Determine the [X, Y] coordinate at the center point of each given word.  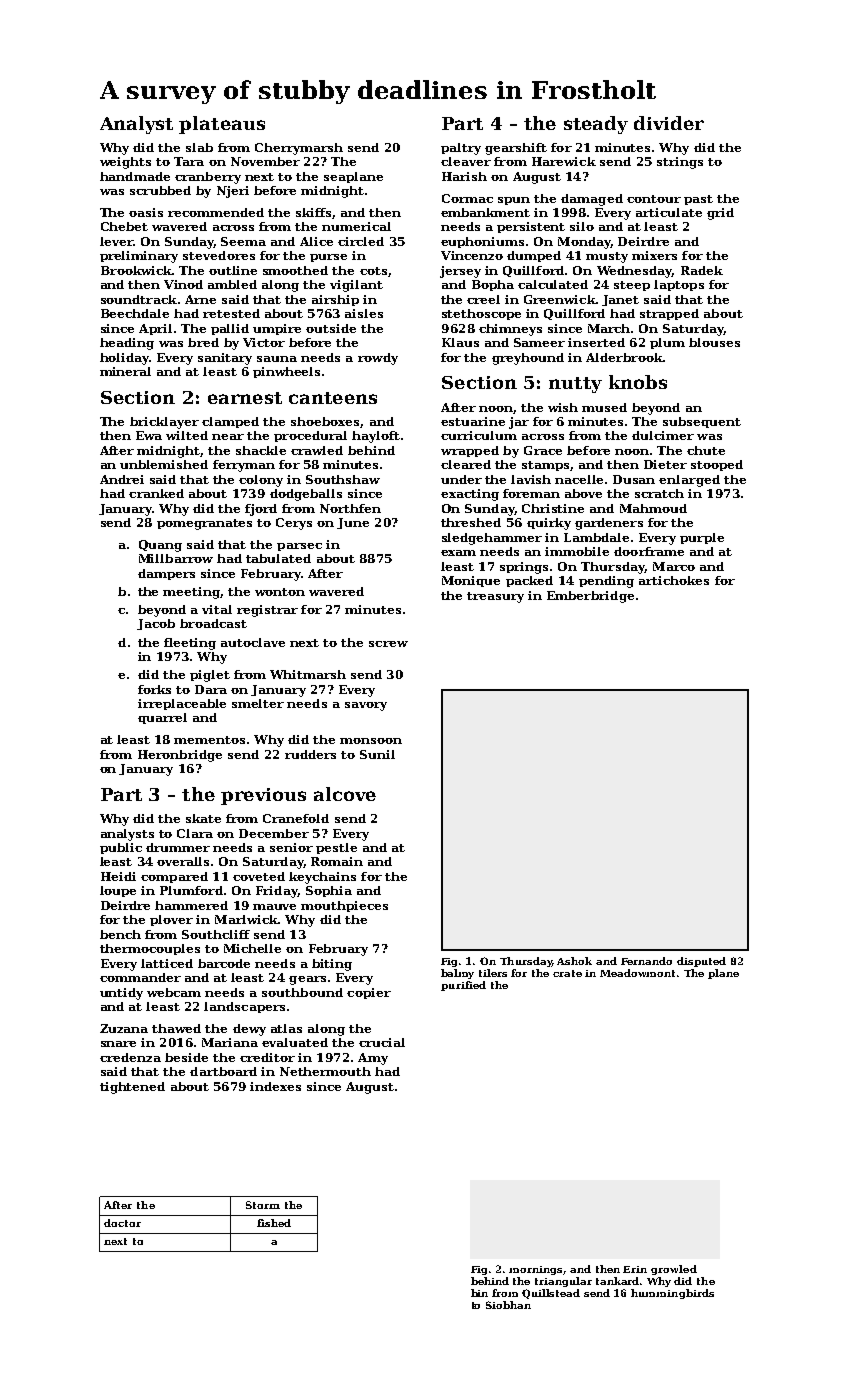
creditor [267, 1057]
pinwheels [286, 372]
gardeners [609, 524]
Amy [373, 1059]
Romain [337, 861]
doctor [122, 1223]
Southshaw [343, 479]
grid [720, 214]
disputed [701, 962]
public [121, 848]
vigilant [356, 286]
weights [125, 163]
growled [674, 1270]
